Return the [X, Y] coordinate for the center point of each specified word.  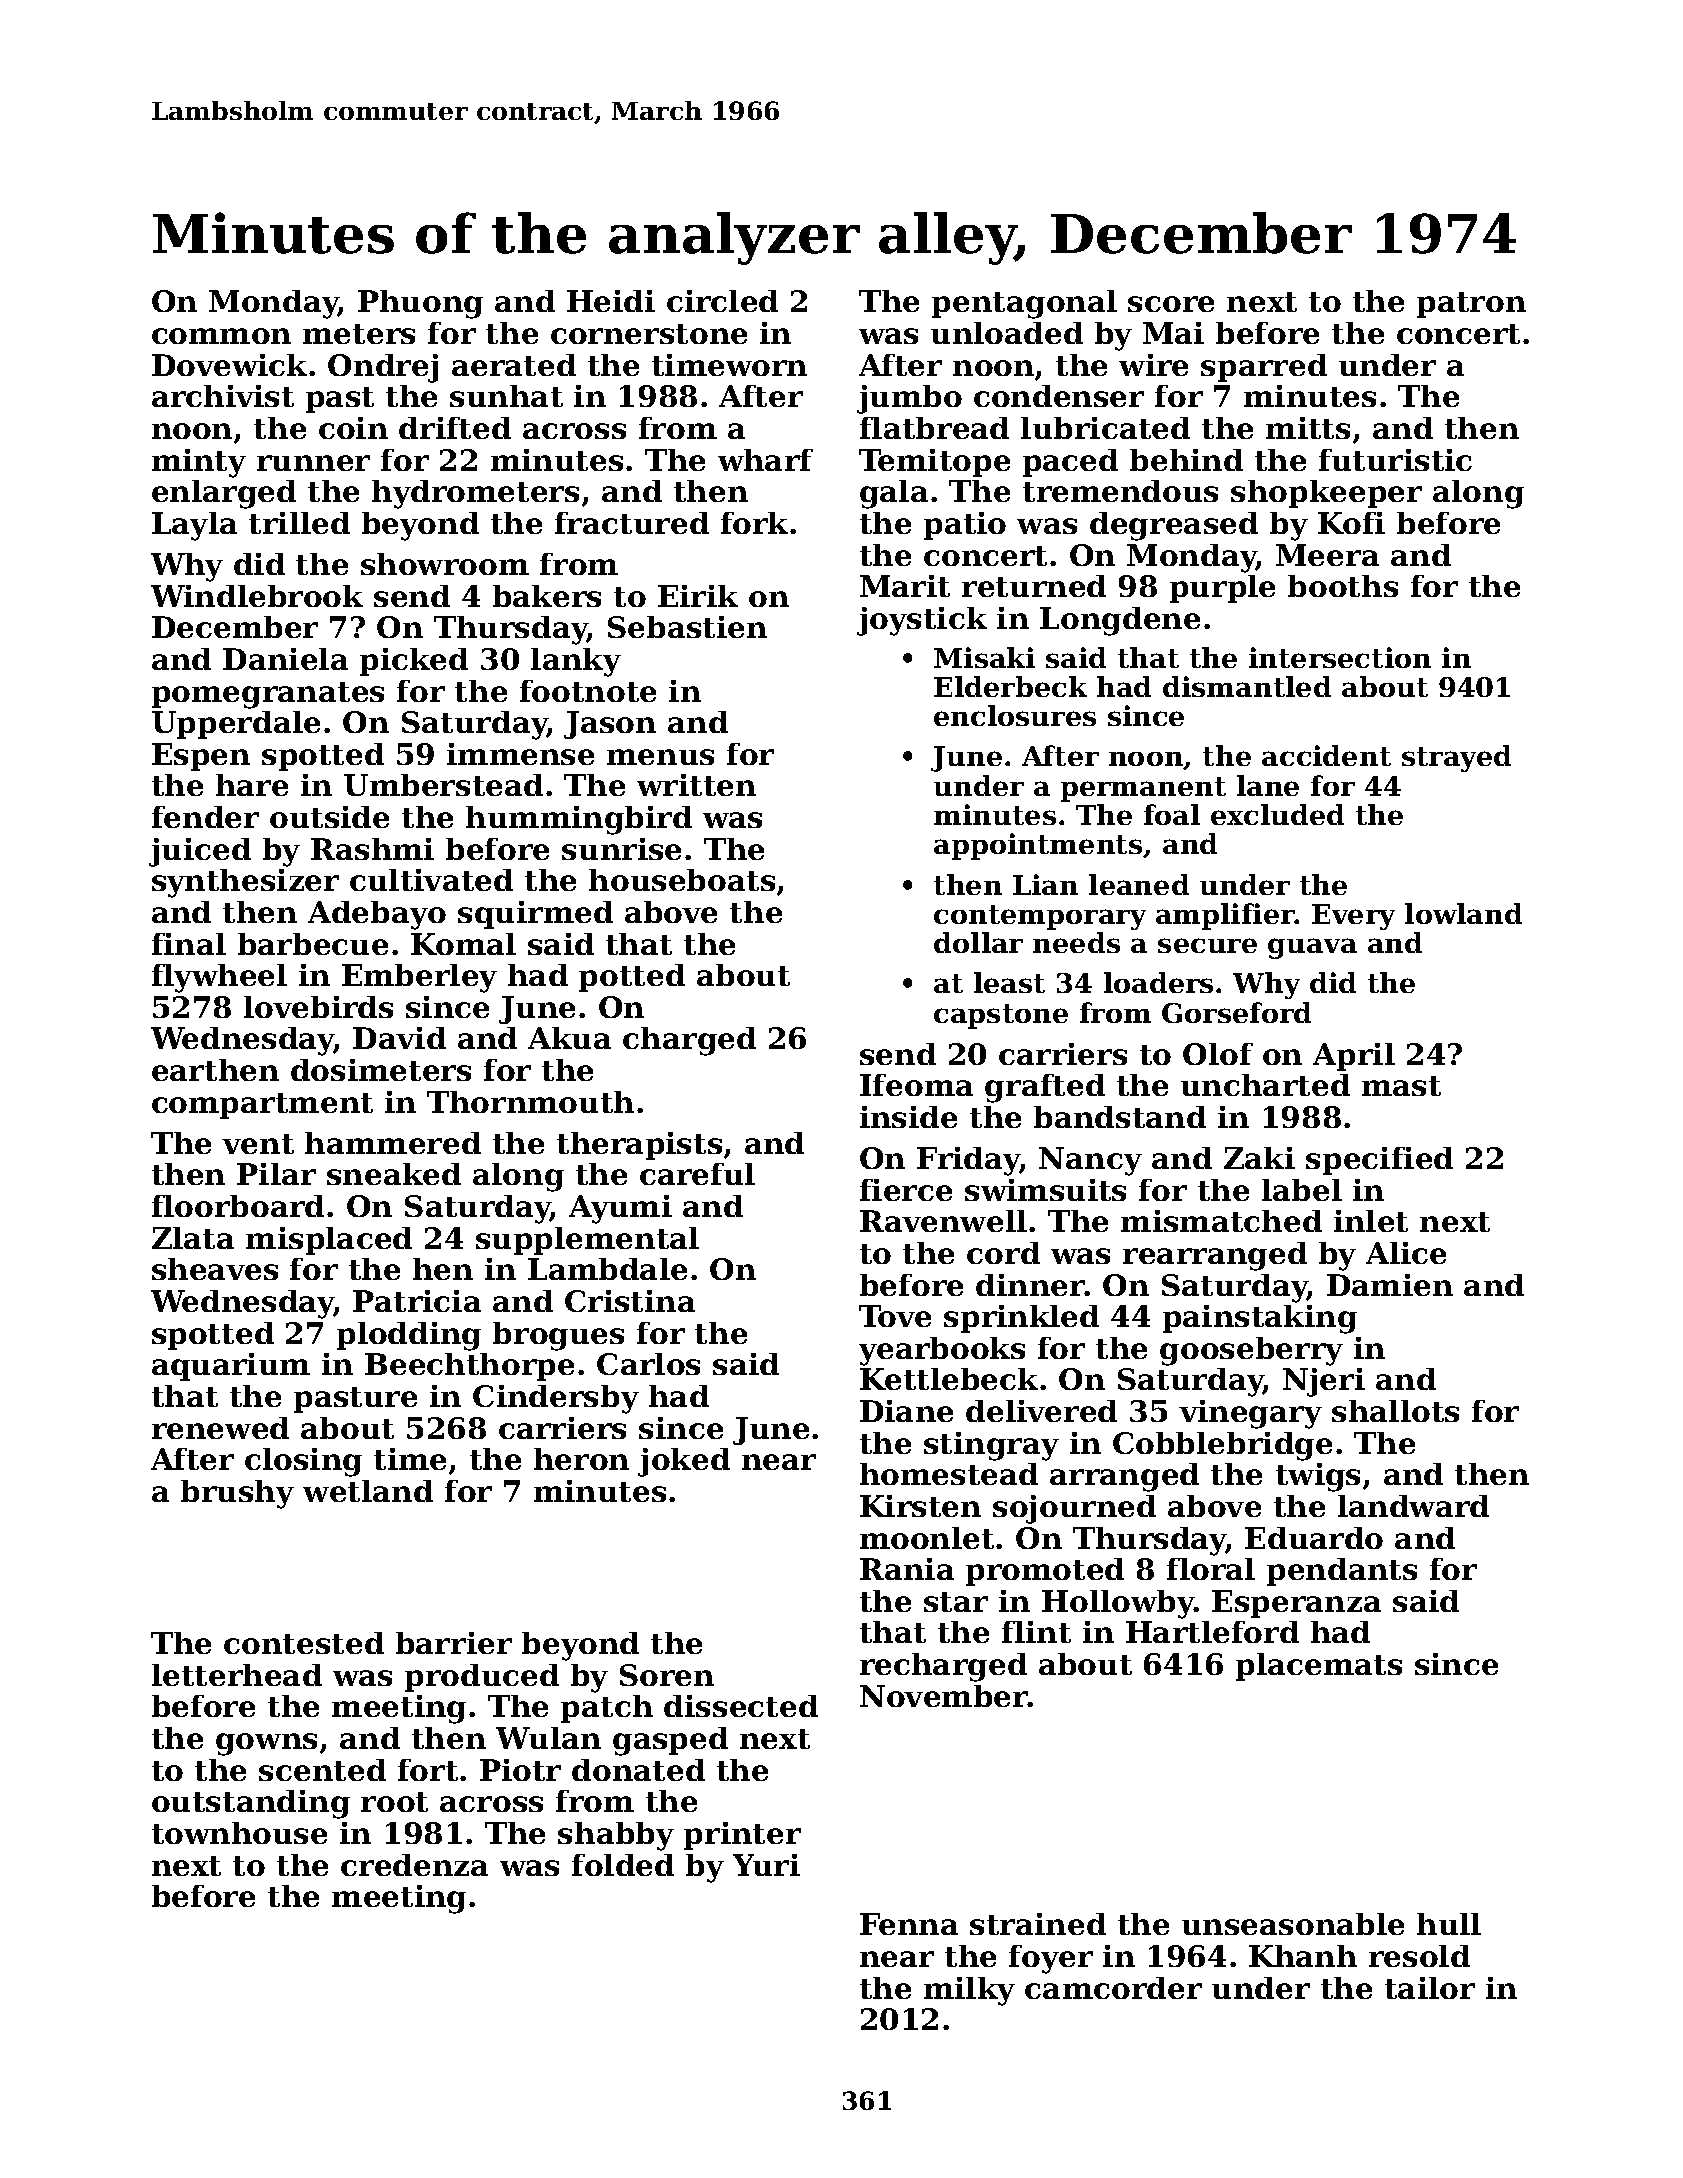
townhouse [239, 1833]
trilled [299, 523]
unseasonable [1293, 1924]
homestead [949, 1474]
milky [969, 1991]
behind [1186, 460]
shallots [1395, 1411]
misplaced [329, 1241]
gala [894, 494]
